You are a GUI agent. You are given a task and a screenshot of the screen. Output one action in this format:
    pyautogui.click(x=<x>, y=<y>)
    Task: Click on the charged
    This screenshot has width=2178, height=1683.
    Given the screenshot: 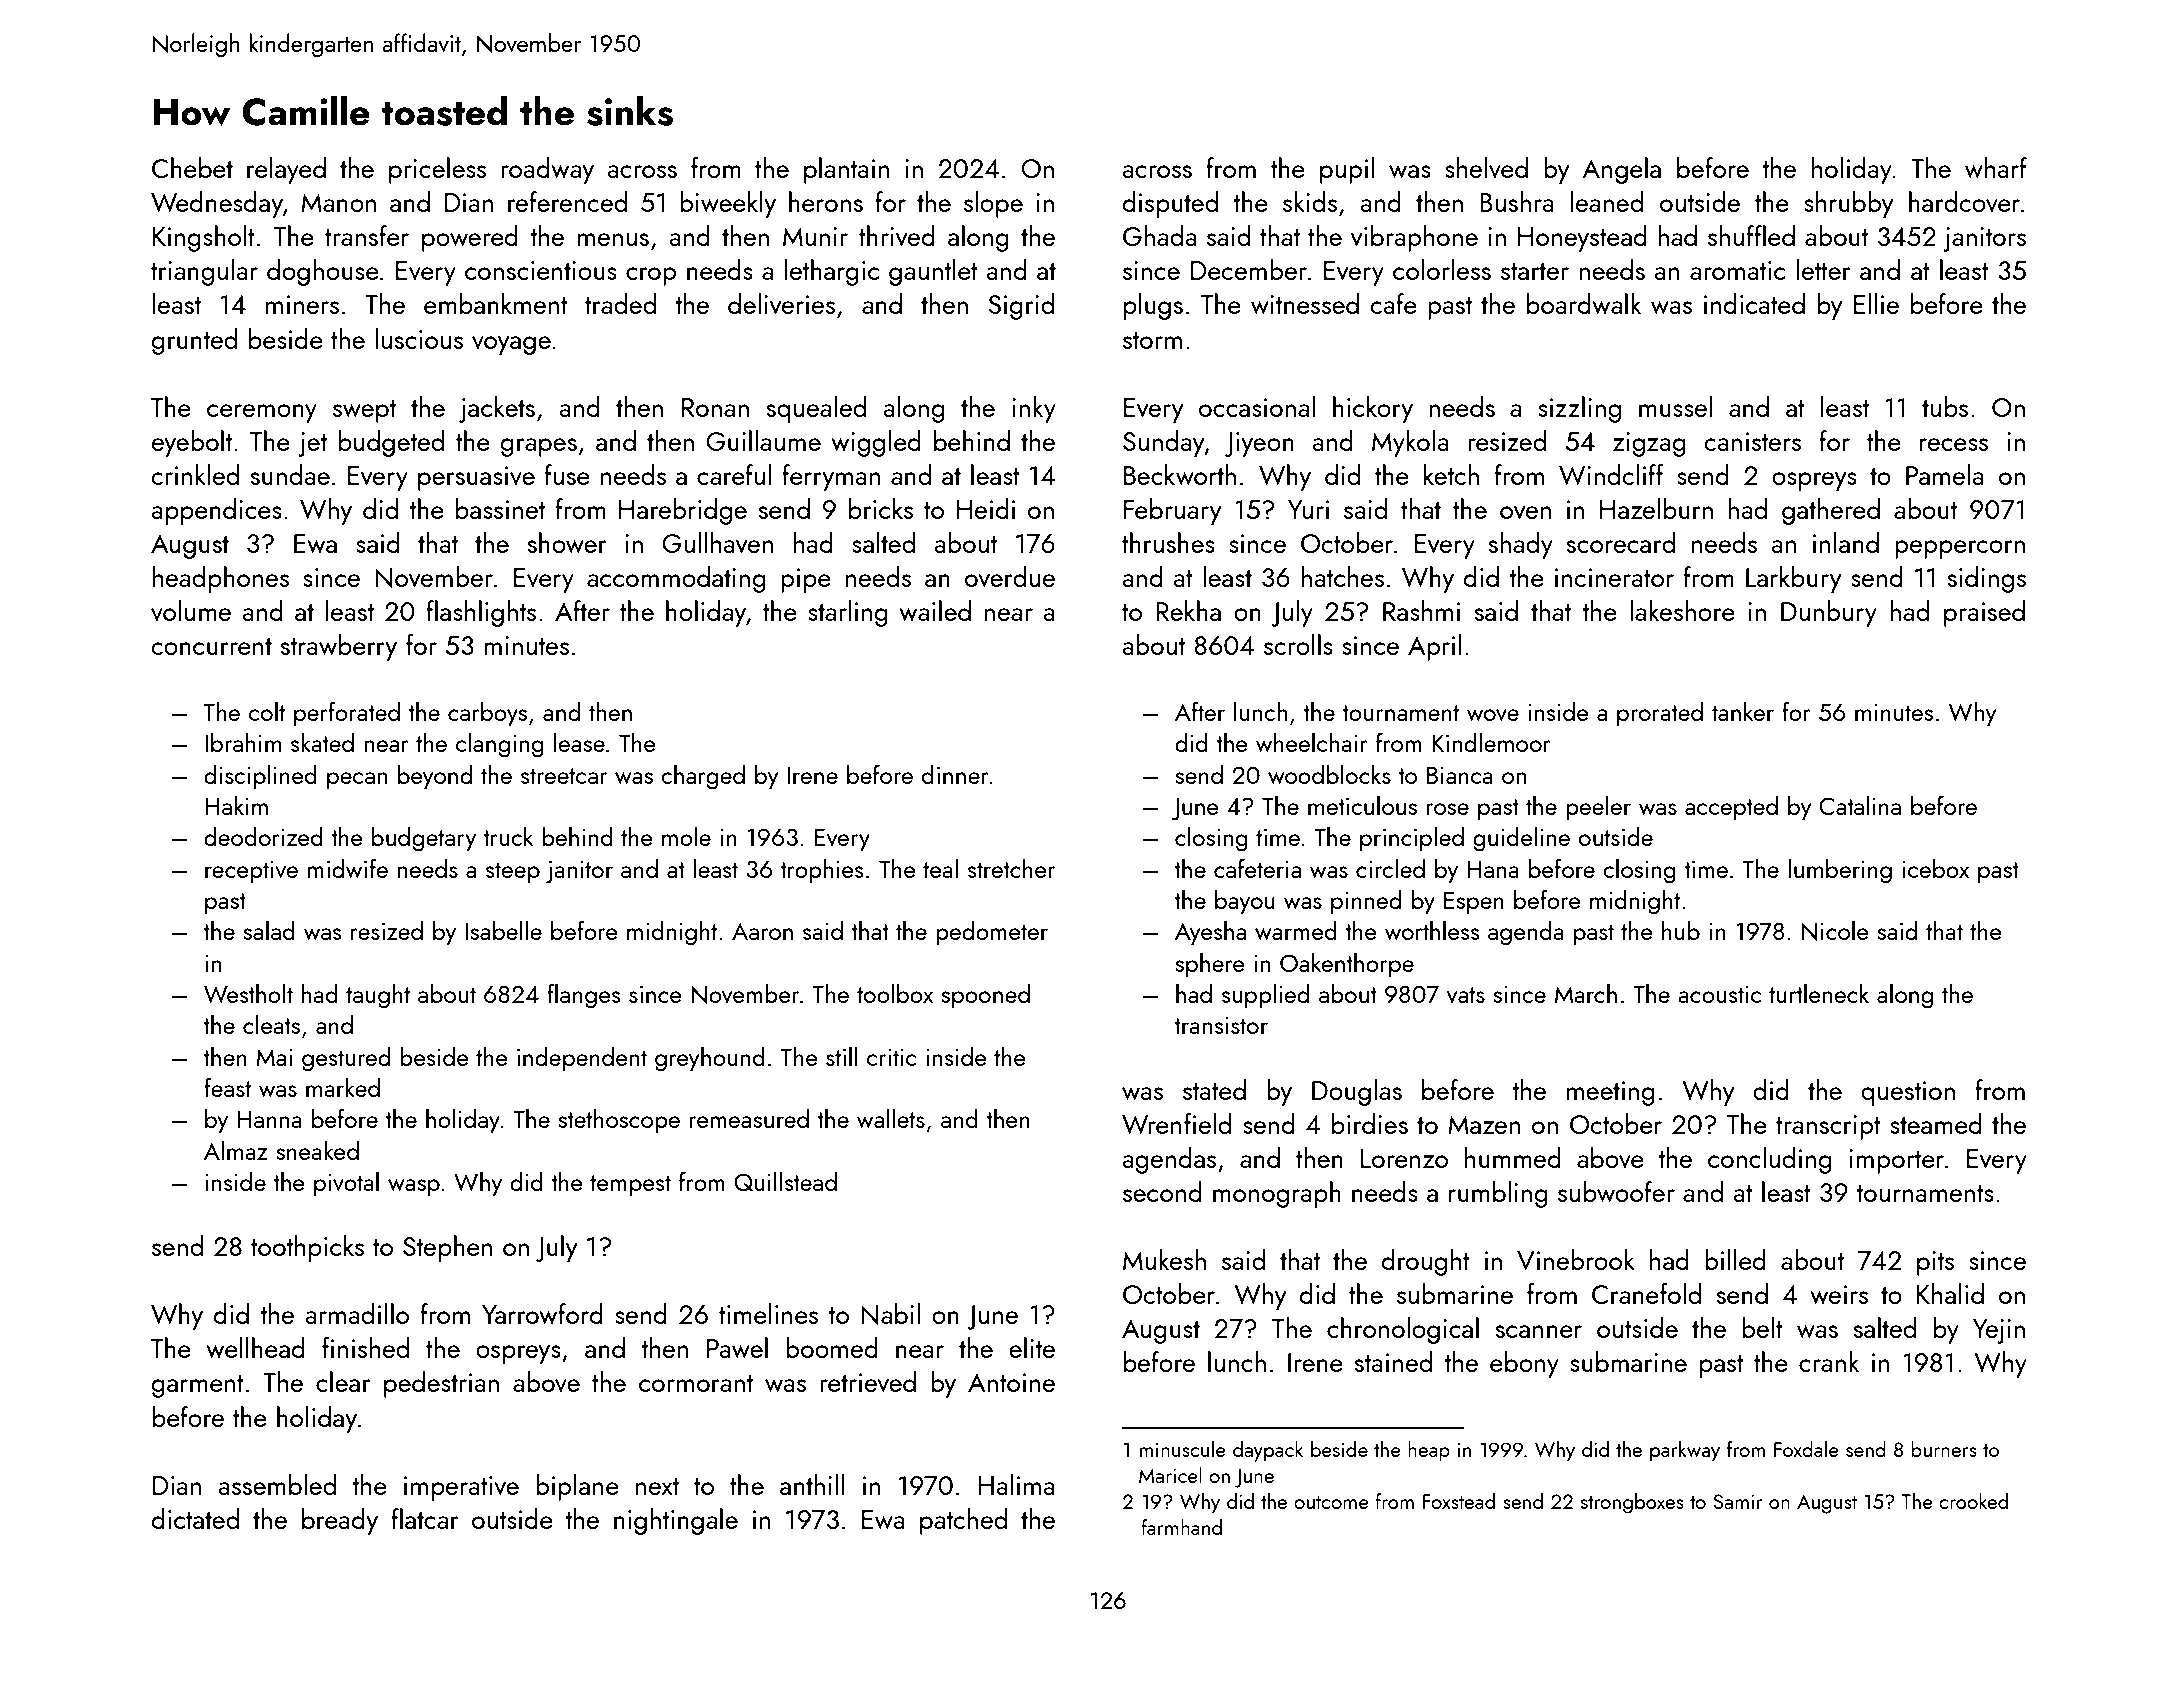 What is the action you would take?
    pyautogui.click(x=703, y=777)
